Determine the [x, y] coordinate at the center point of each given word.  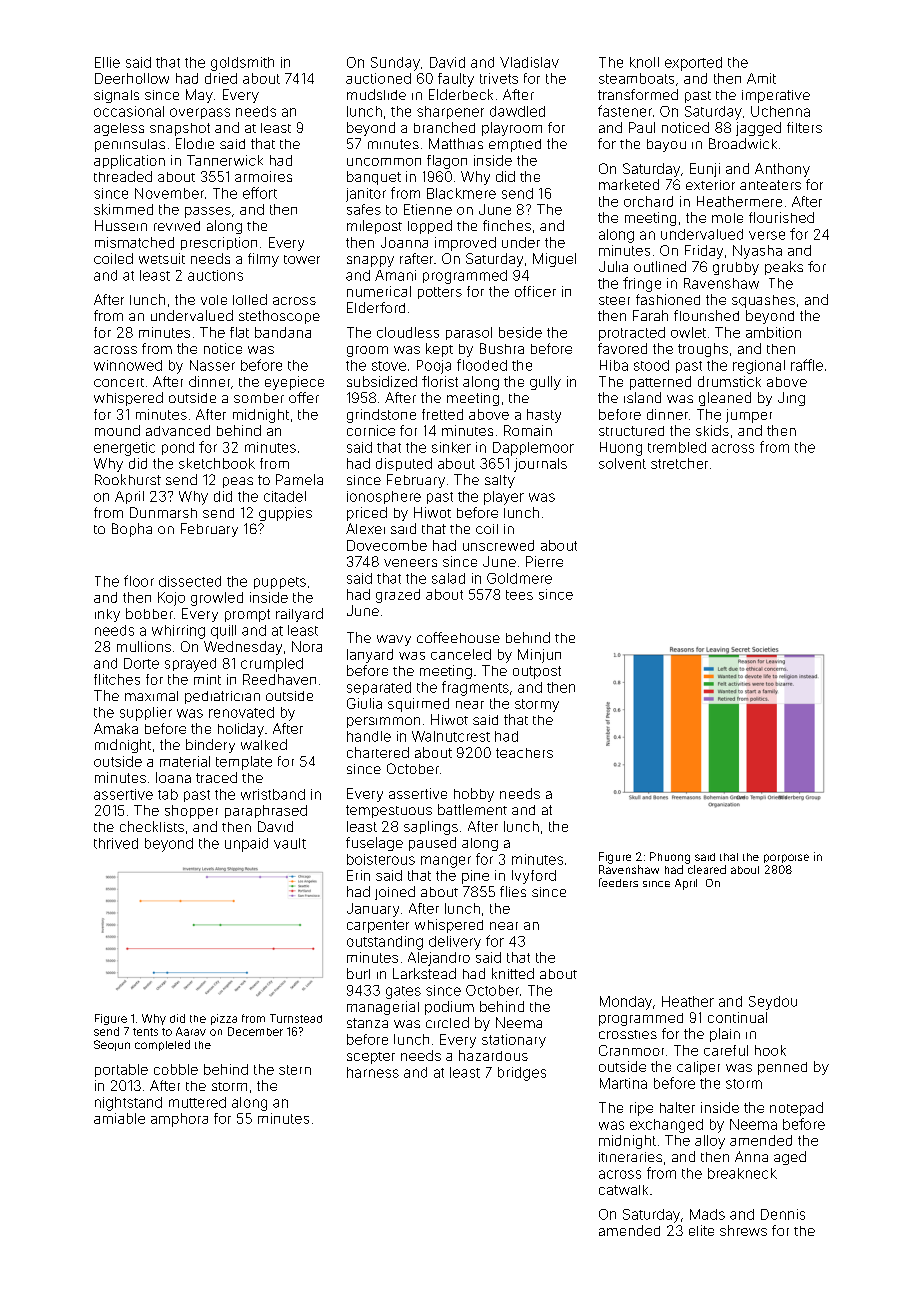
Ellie [107, 62]
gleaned [725, 399]
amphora [179, 1120]
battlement [472, 809]
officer [535, 291]
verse [767, 235]
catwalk [623, 1190]
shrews [743, 1230]
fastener [625, 111]
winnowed [128, 365]
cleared [707, 869]
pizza [224, 1019]
